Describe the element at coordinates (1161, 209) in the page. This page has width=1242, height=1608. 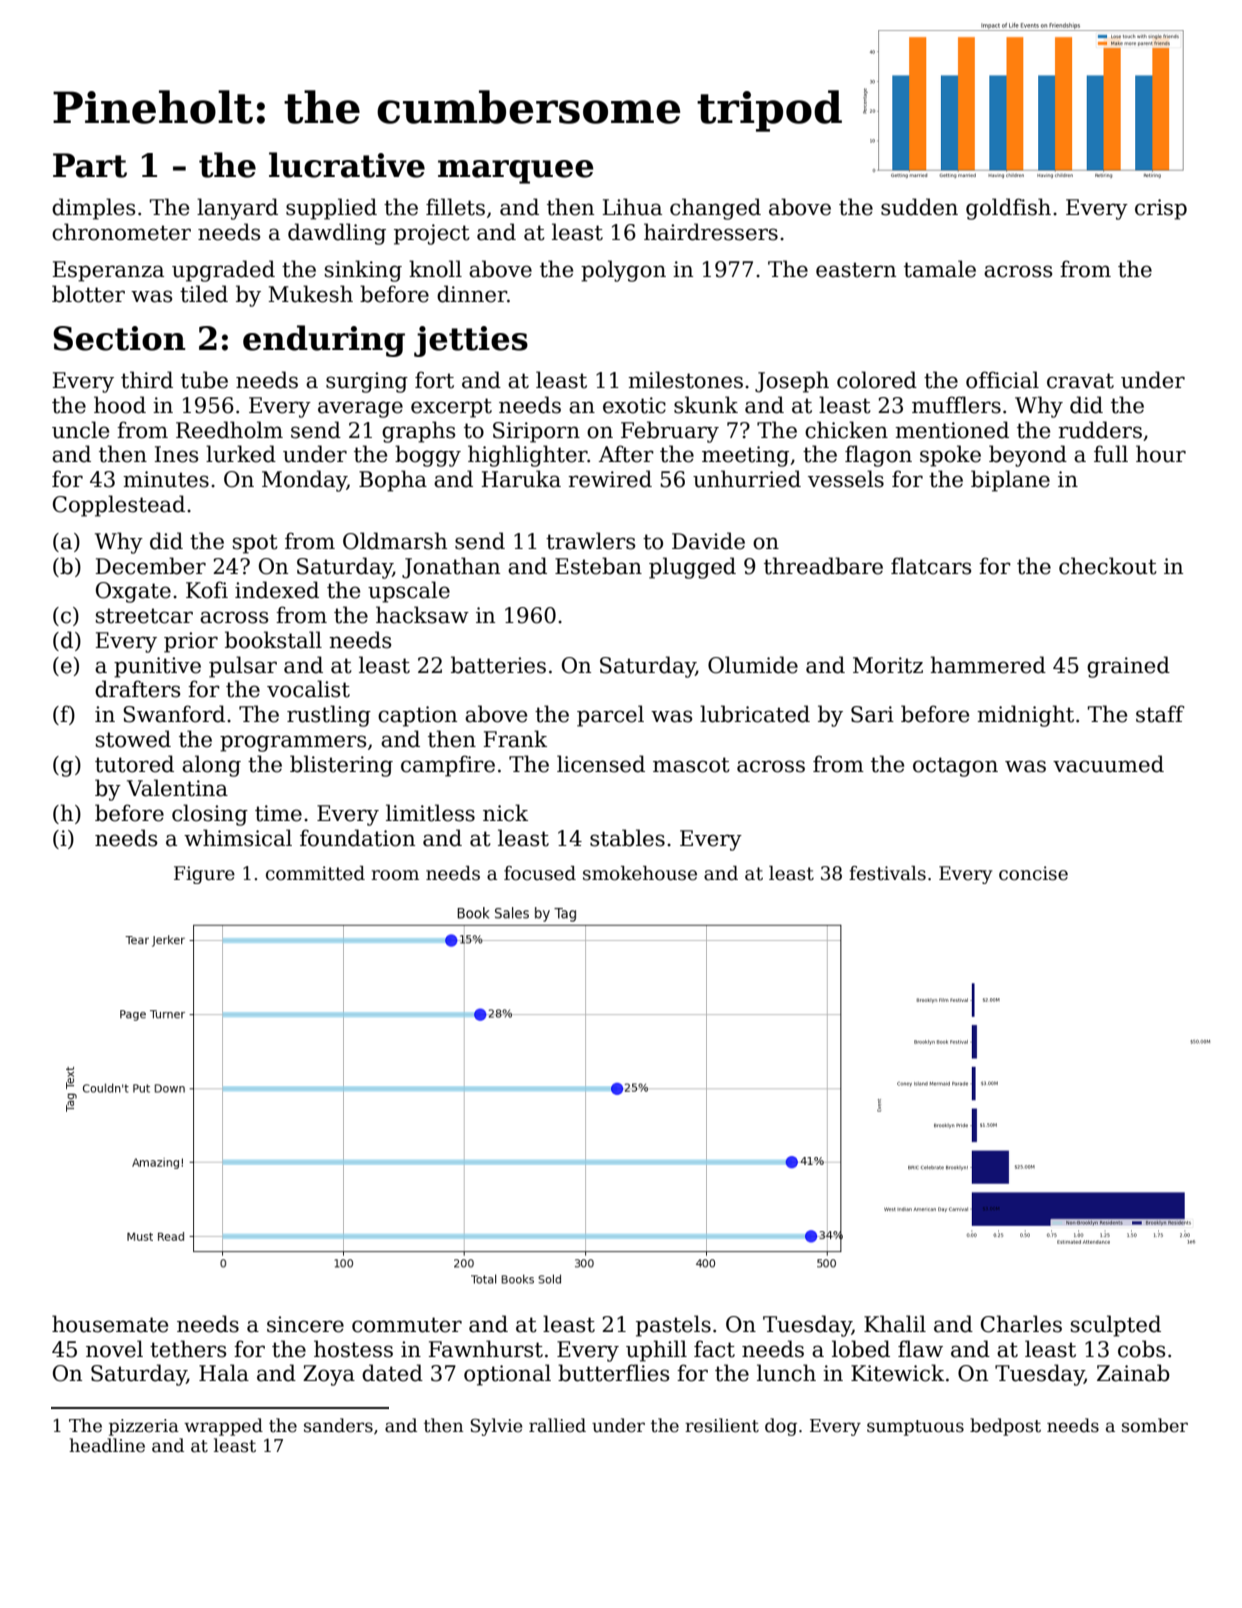
I see `crisp` at that location.
